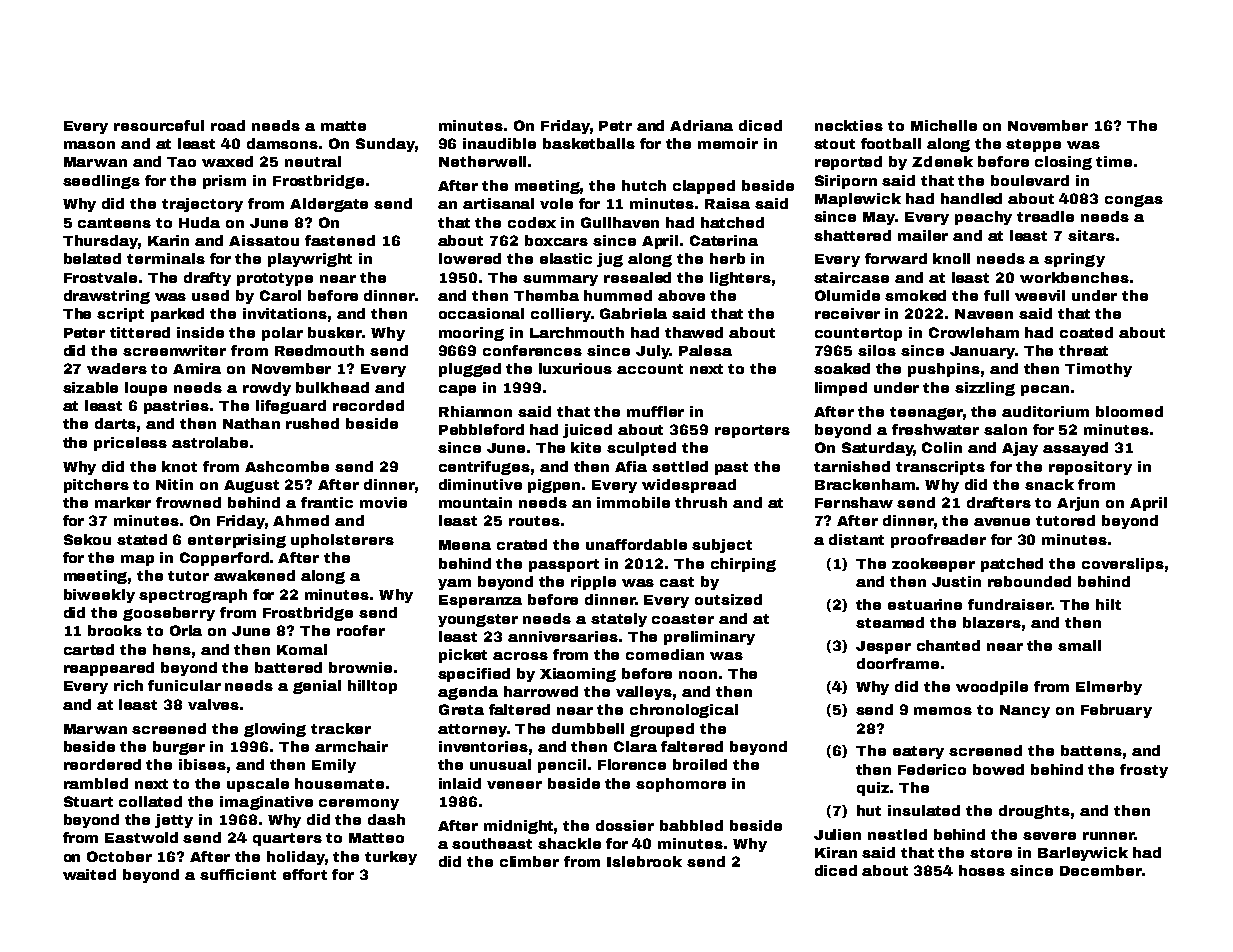 This document has height=952, width=1233. Describe the element at coordinates (985, 389) in the document. I see `sizzling` at that location.
